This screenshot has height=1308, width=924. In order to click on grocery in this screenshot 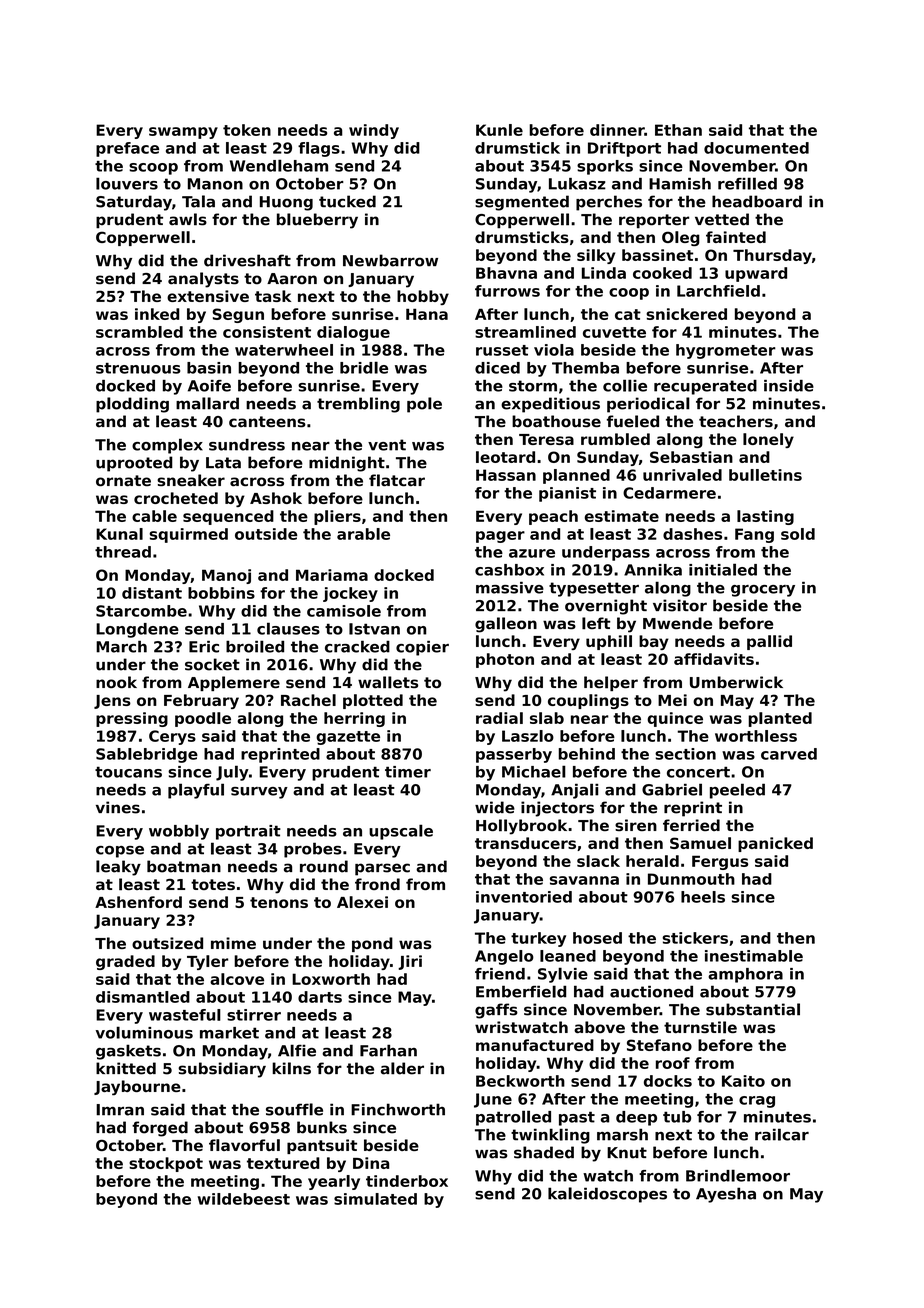, I will do `click(763, 591)`.
